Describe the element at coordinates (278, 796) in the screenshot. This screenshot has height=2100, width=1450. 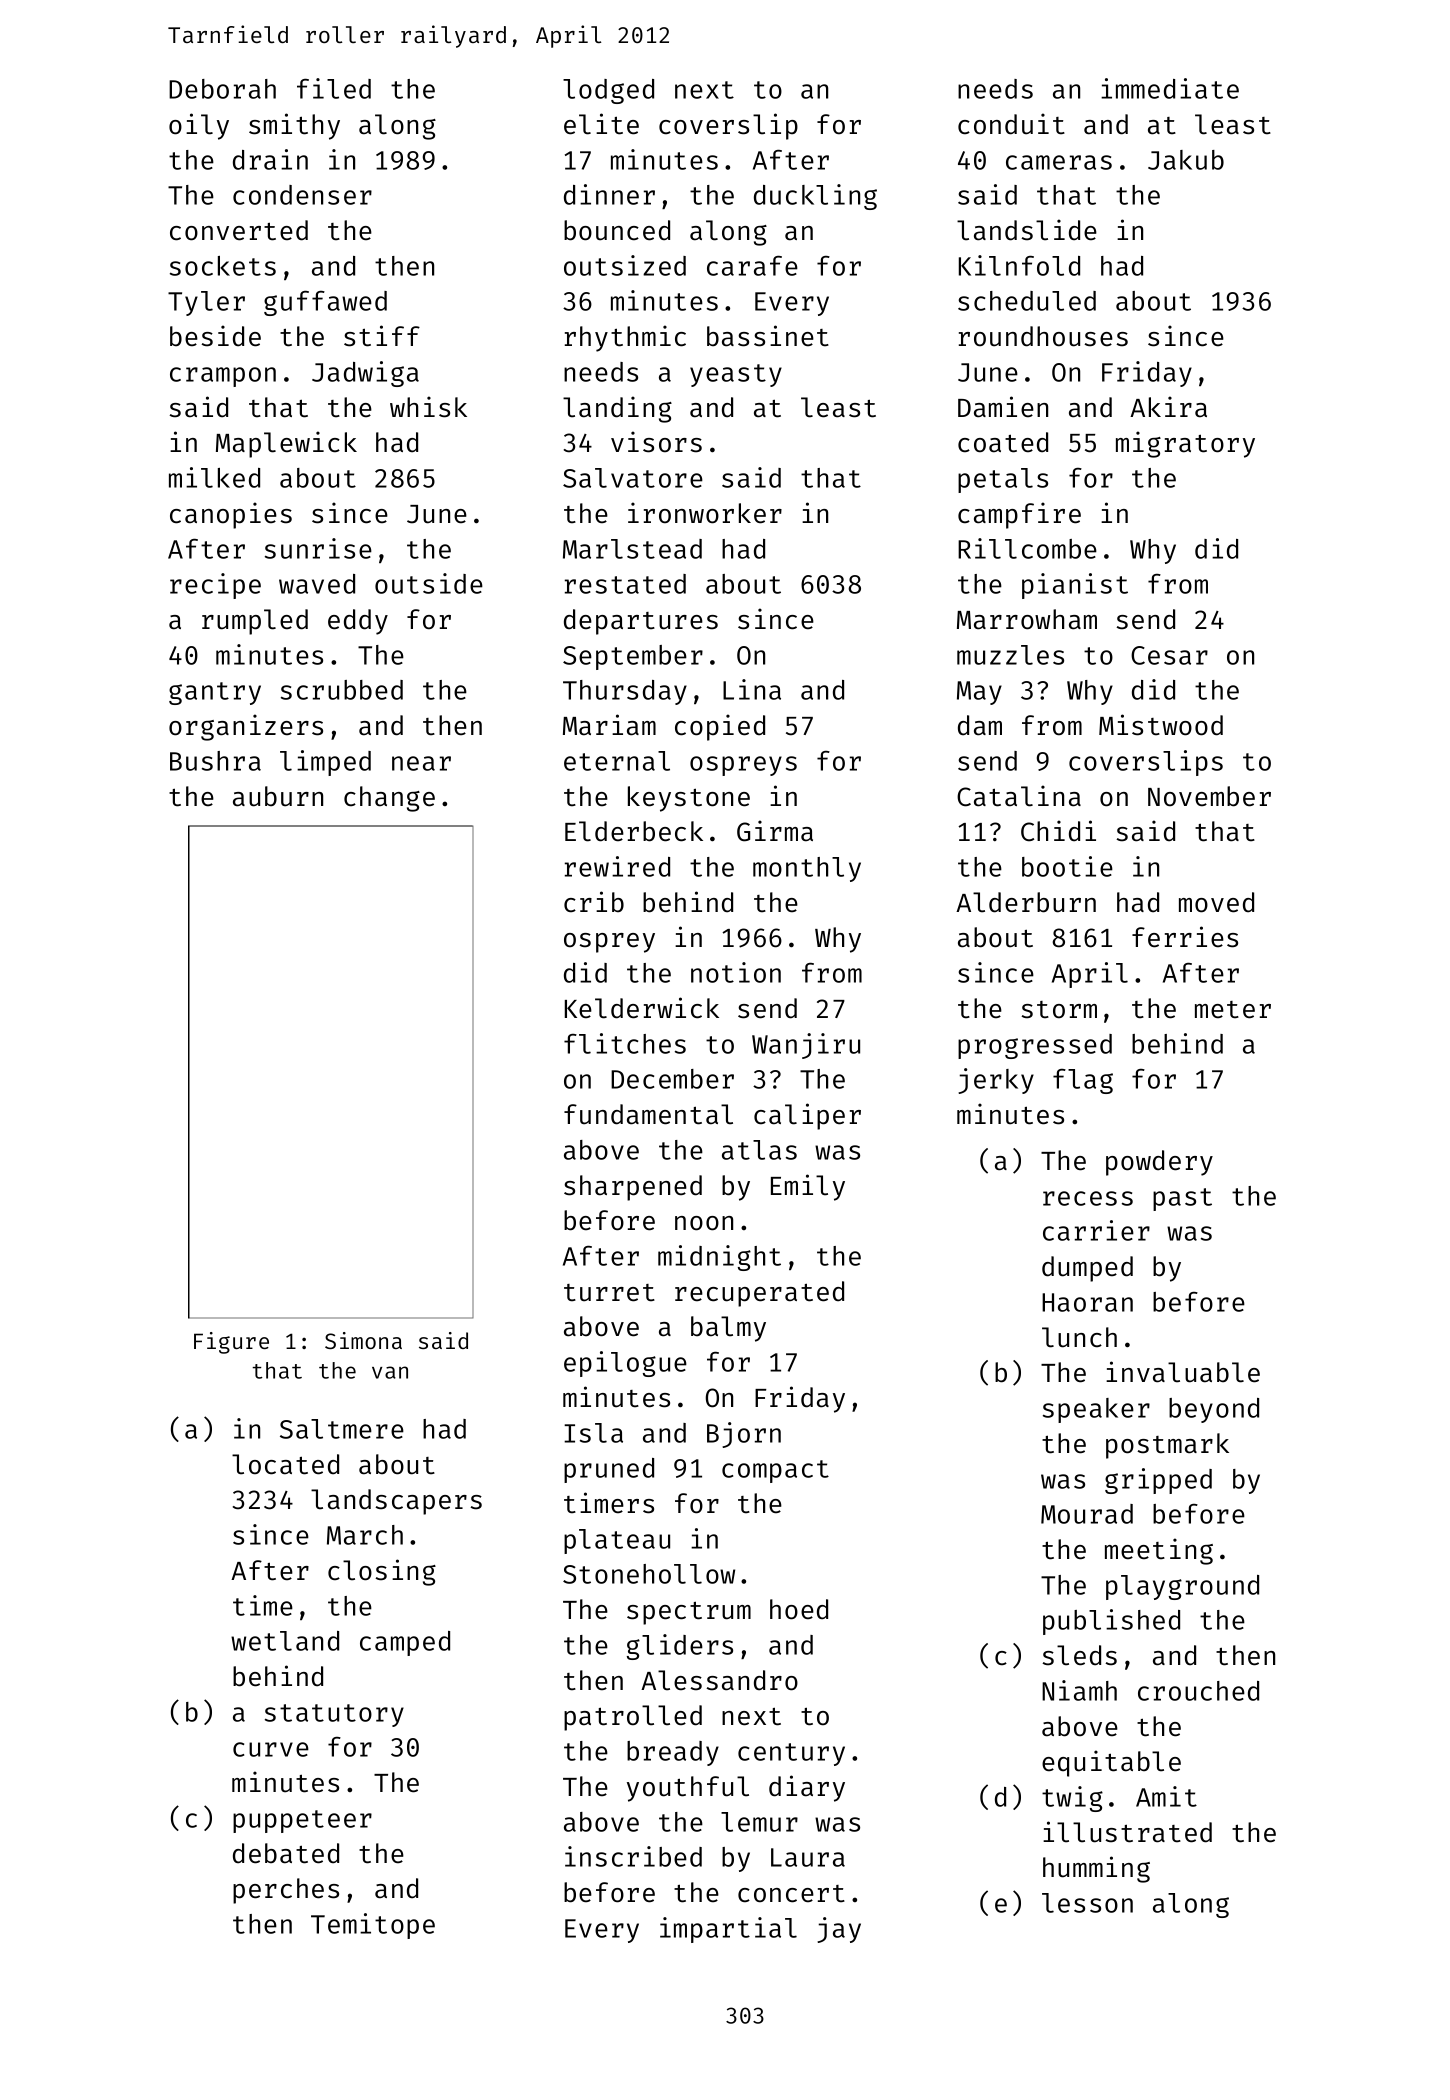
I see `auburn` at that location.
